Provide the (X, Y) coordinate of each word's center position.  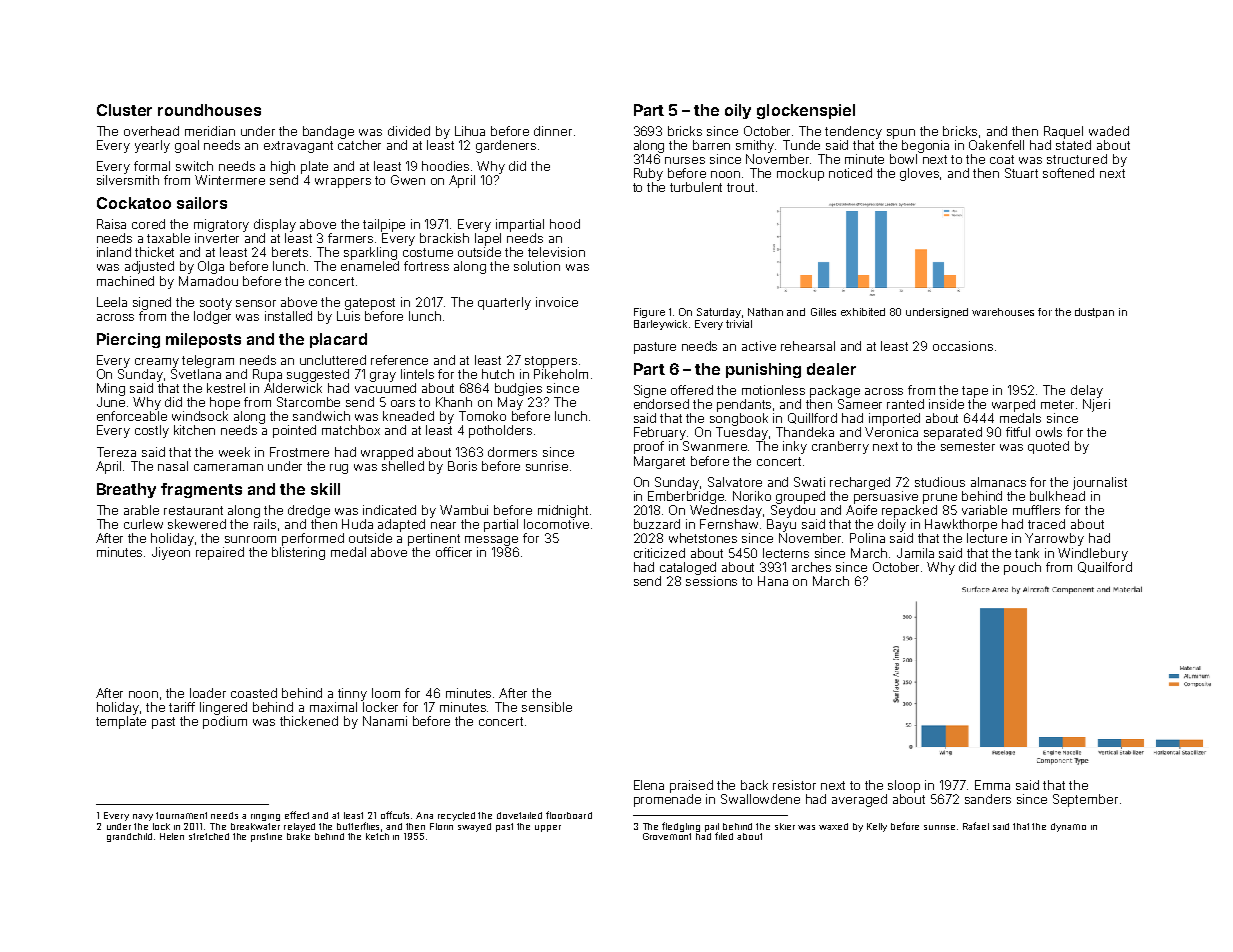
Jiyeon (171, 553)
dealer (831, 369)
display (275, 225)
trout (740, 187)
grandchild (129, 837)
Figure (649, 313)
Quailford (1105, 567)
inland (114, 252)
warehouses (1003, 312)
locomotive (556, 524)
